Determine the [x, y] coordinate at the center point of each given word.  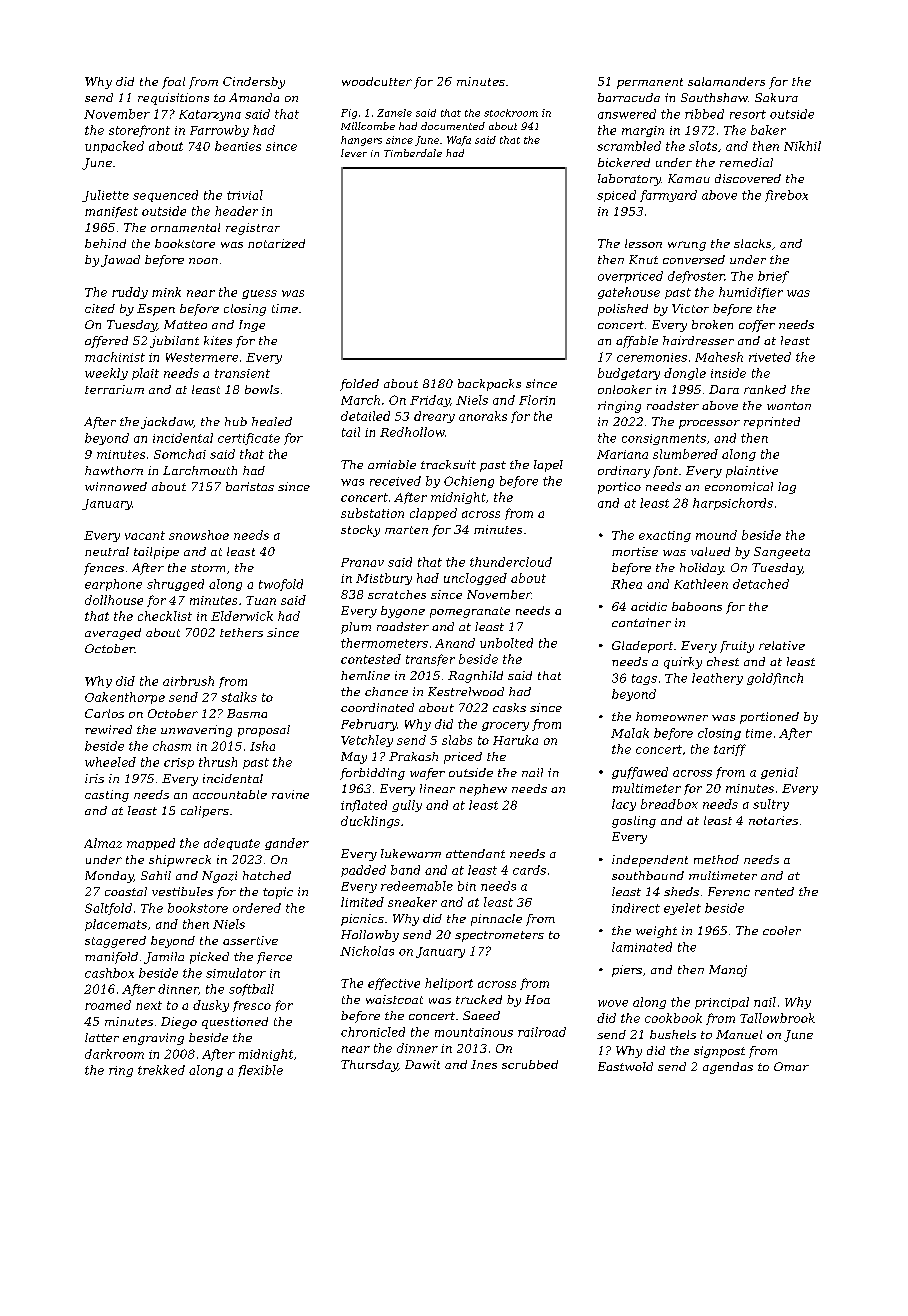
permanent [650, 83]
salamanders [726, 81]
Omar [791, 1066]
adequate [232, 844]
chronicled [373, 1032]
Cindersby [254, 83]
